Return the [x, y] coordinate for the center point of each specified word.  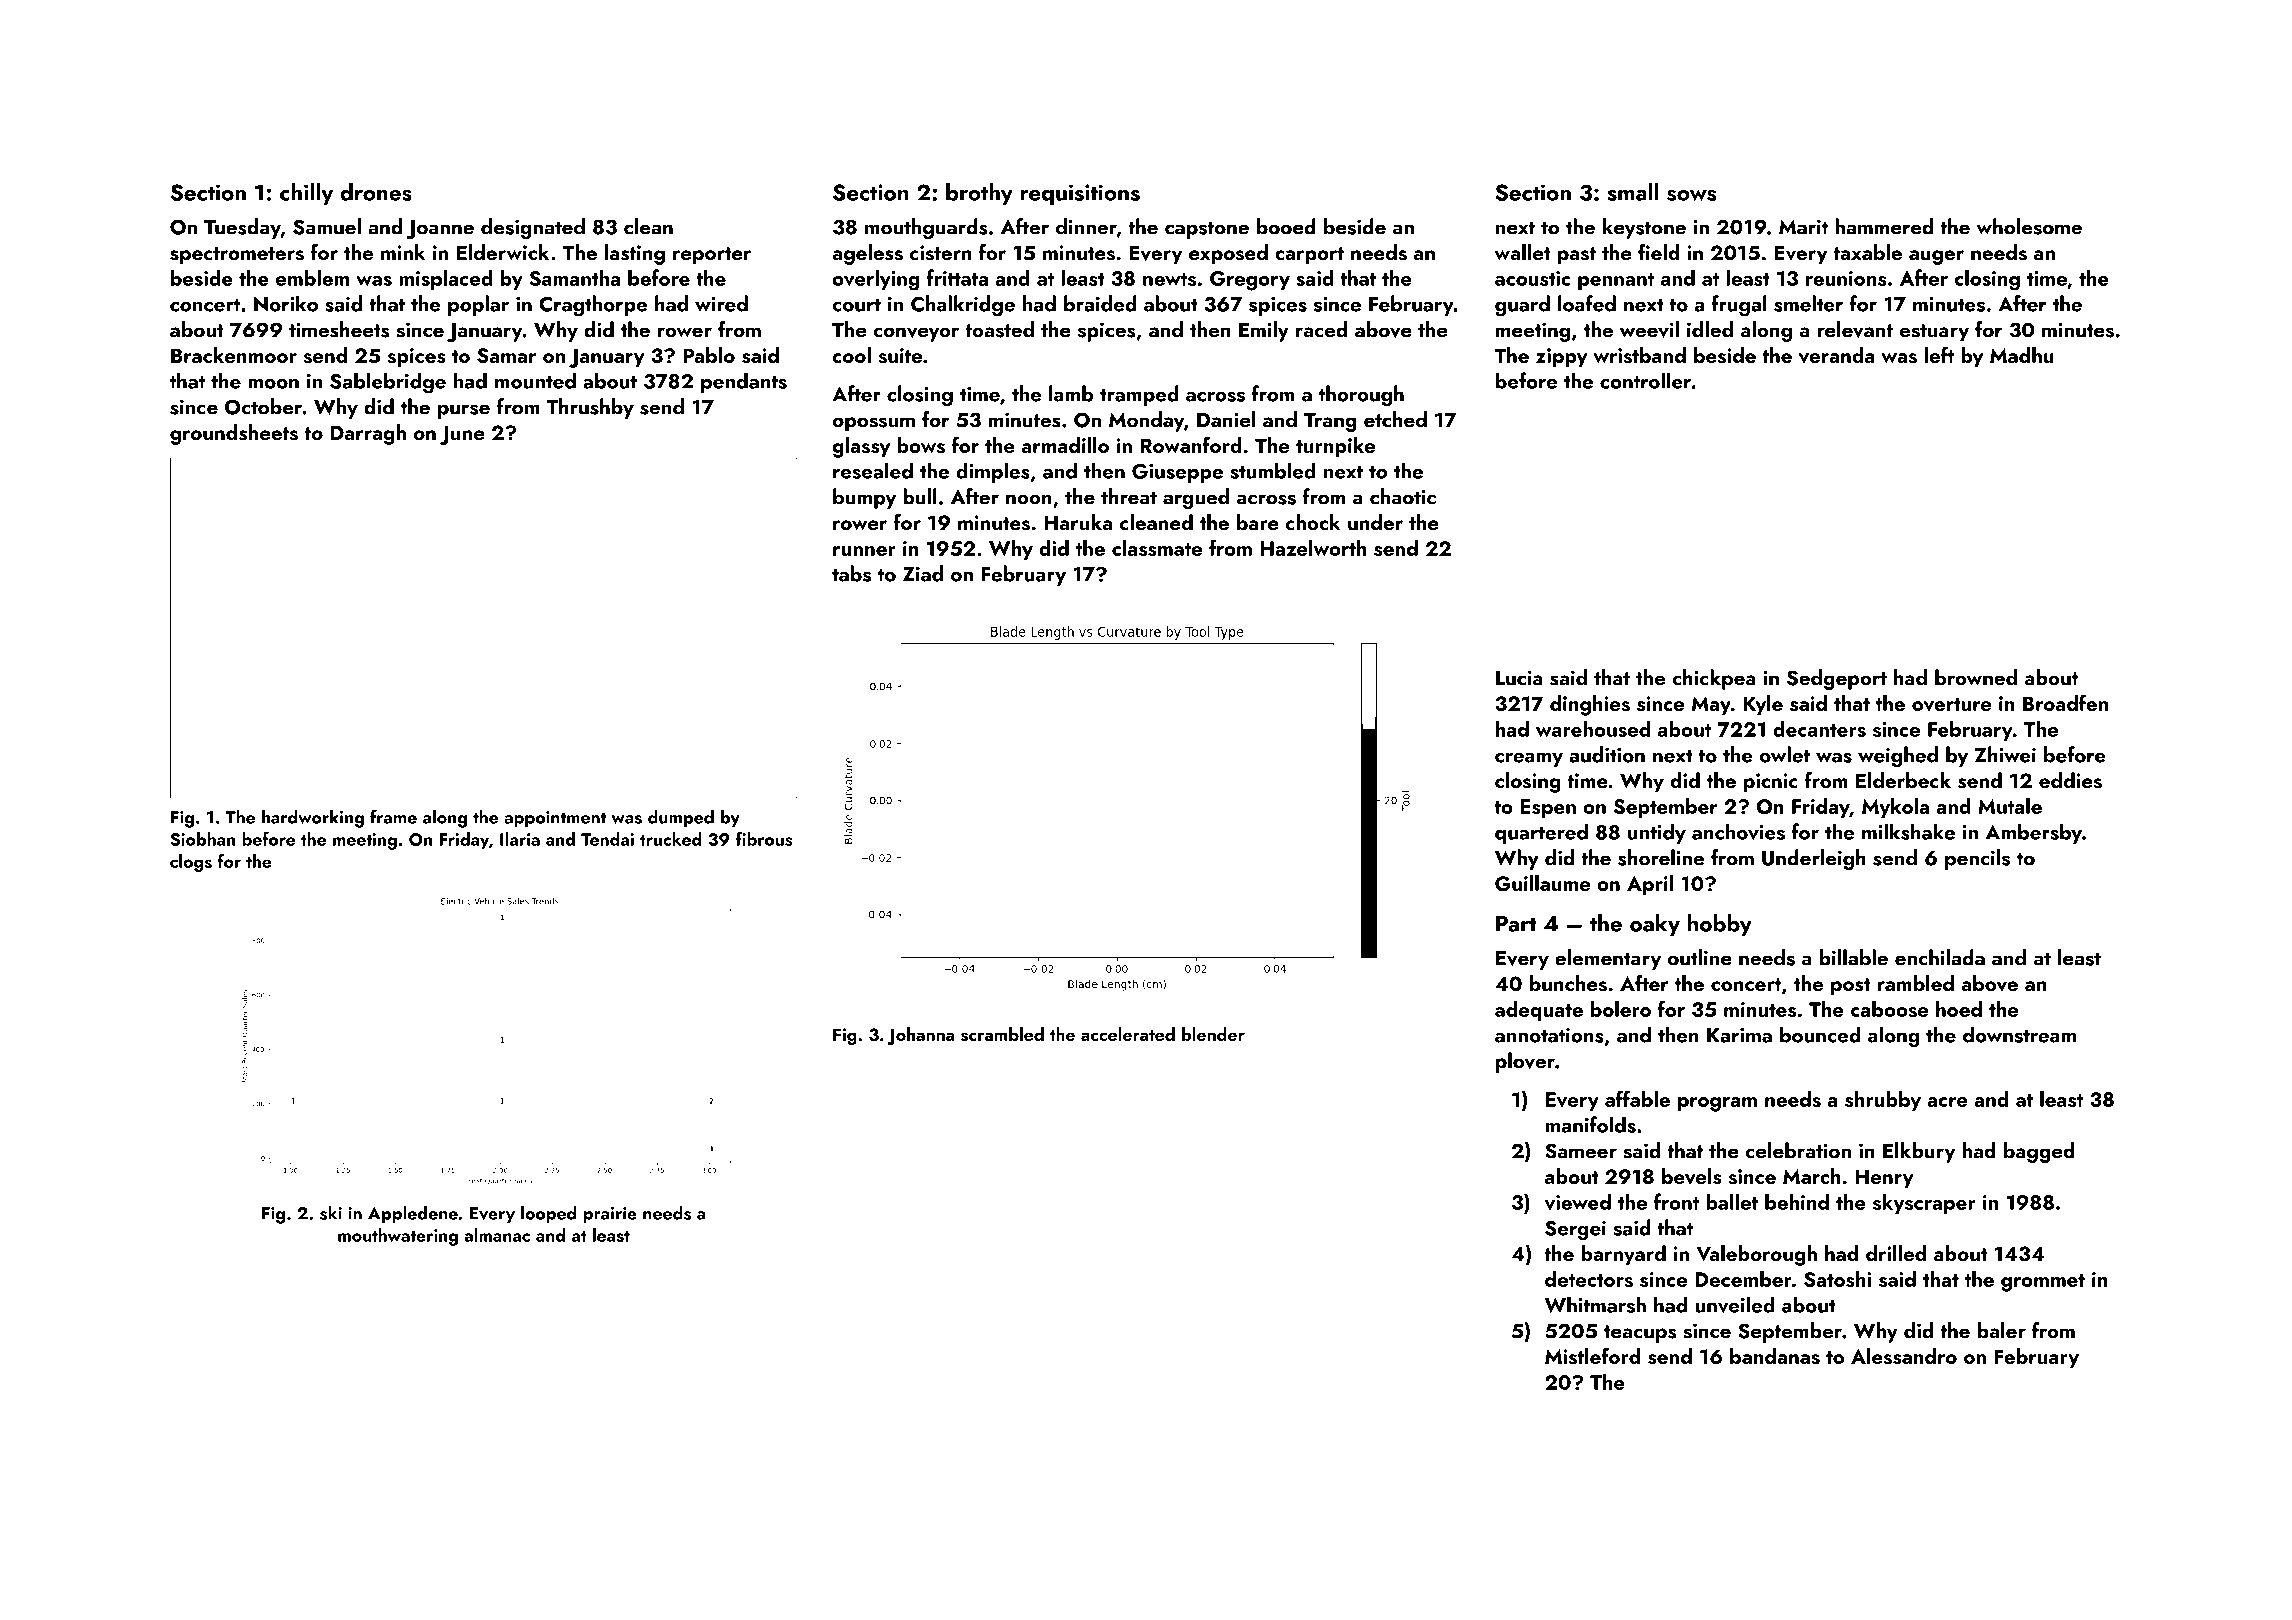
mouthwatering [398, 1237]
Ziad [923, 573]
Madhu [2022, 355]
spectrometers [237, 256]
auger [1936, 257]
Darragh [368, 434]
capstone [1207, 230]
